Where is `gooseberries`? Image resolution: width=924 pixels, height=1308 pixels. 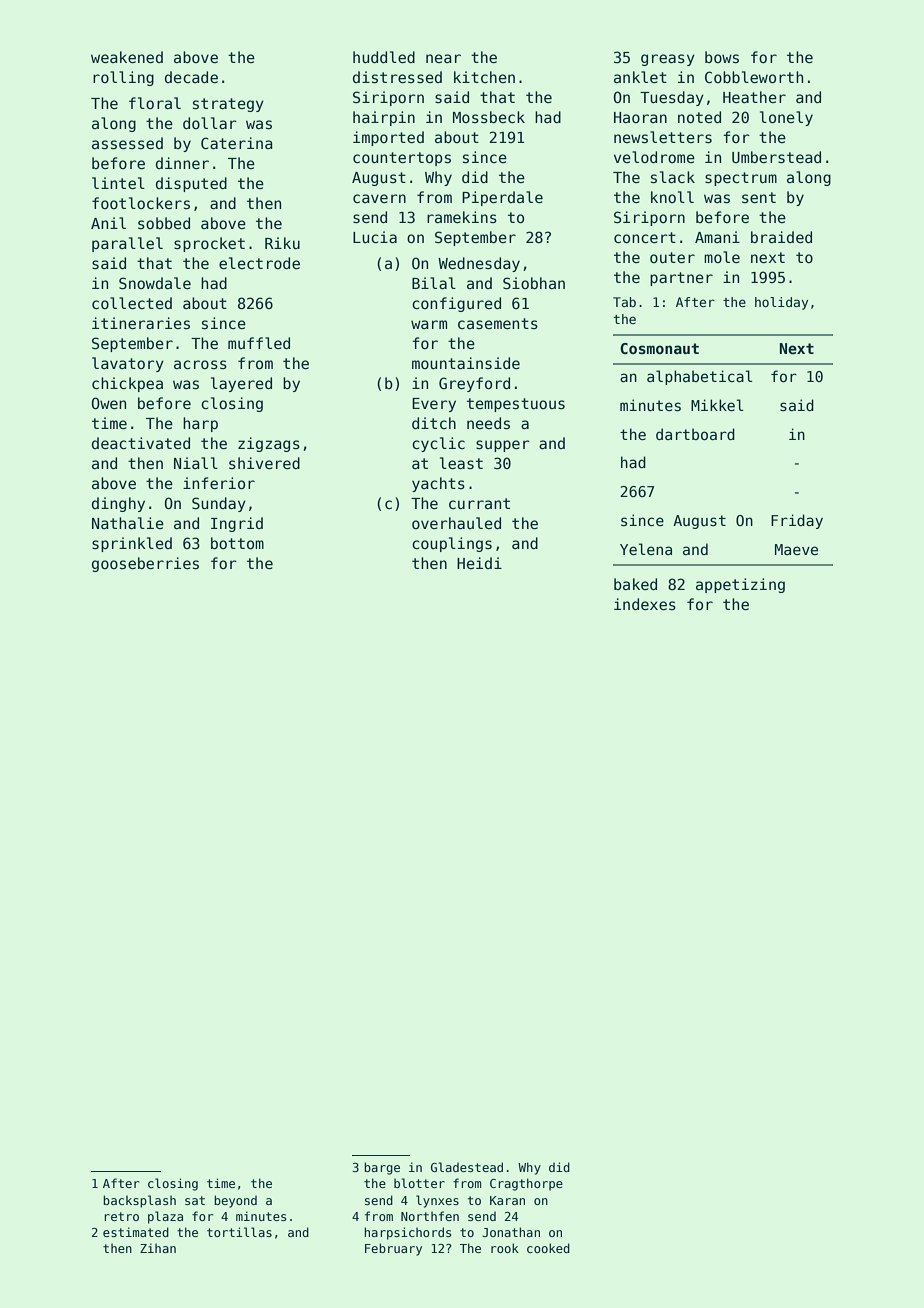 gooseberries is located at coordinates (145, 564).
